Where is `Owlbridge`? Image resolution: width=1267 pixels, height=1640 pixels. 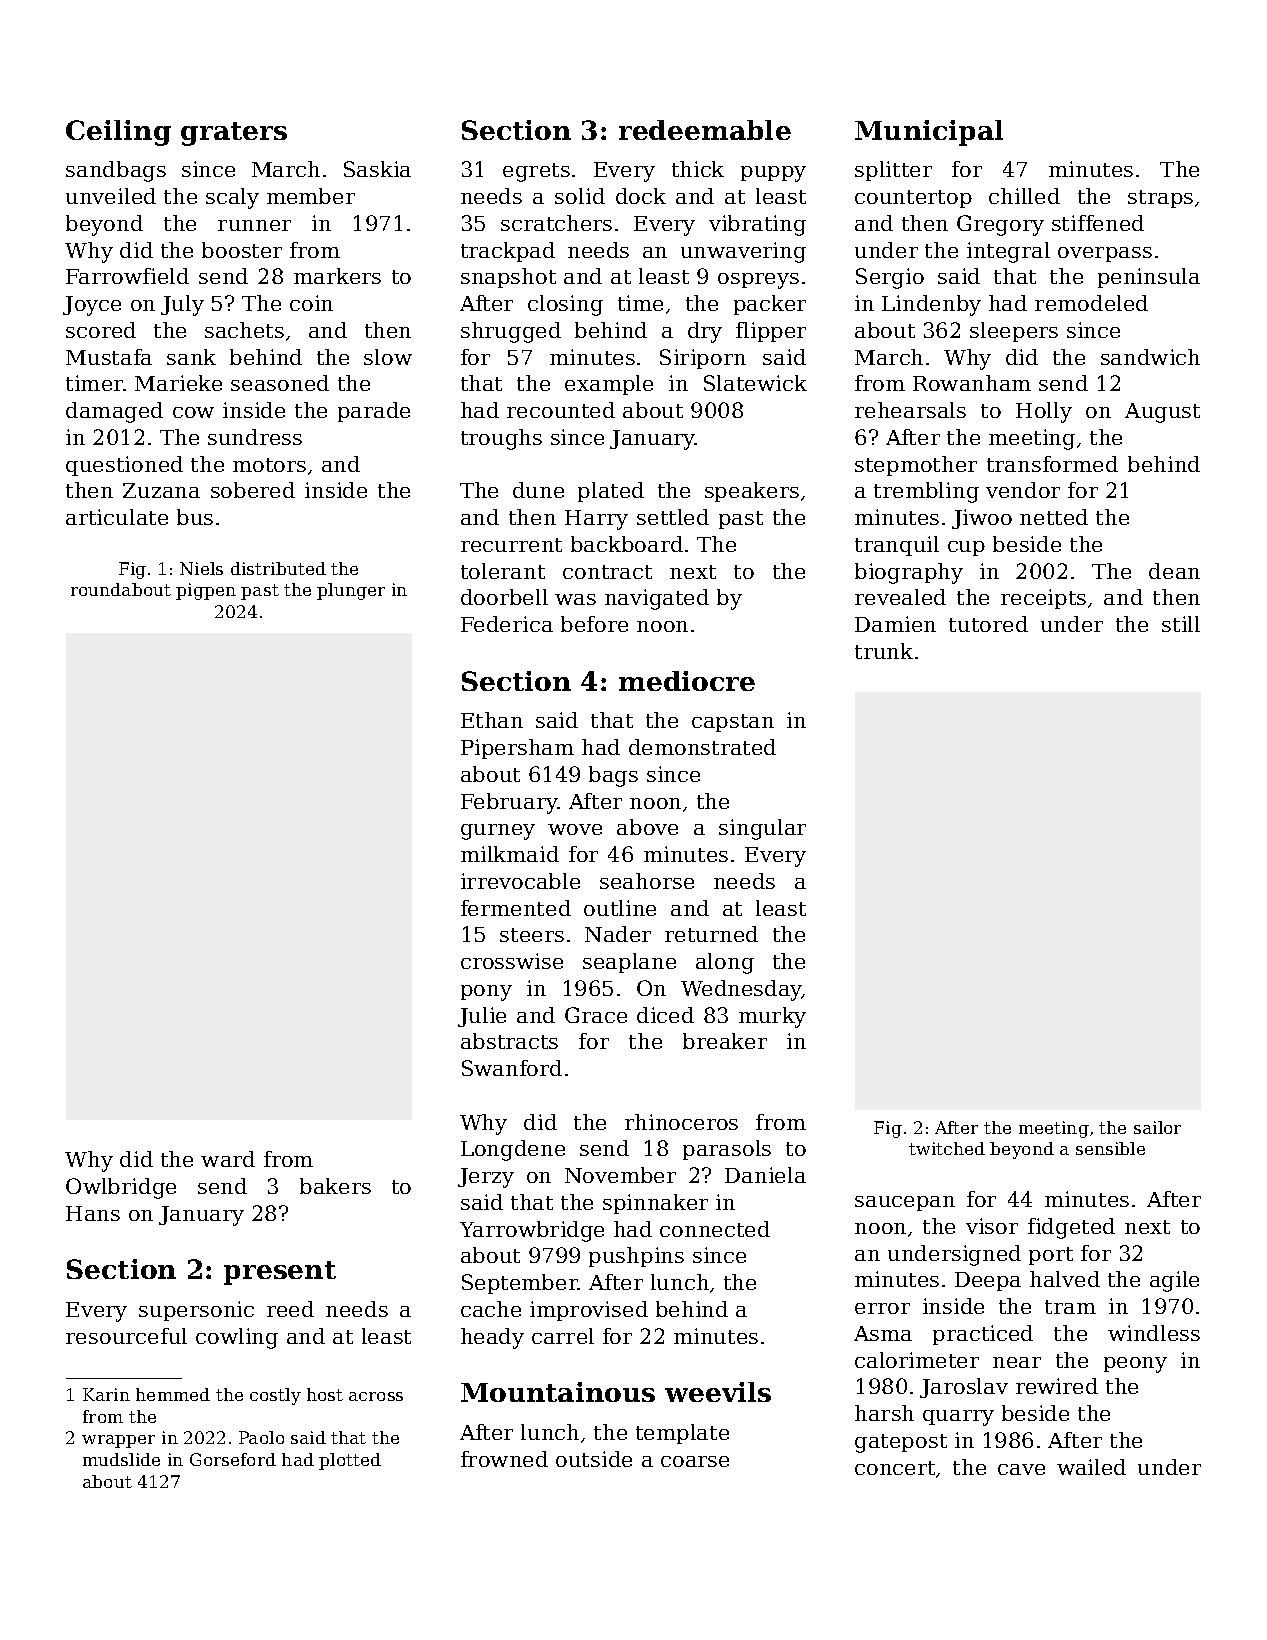
Owlbridge is located at coordinates (121, 1188).
